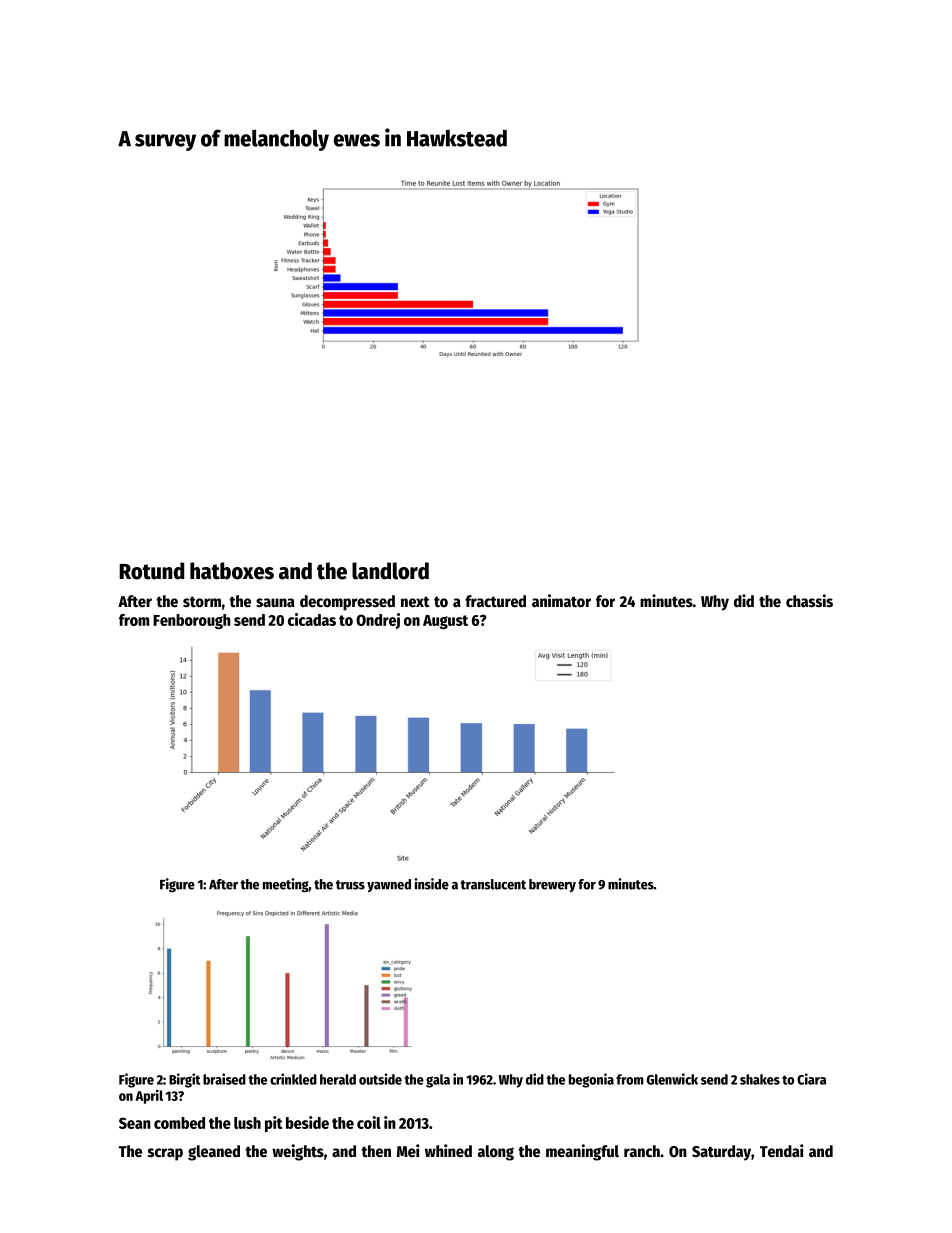  Describe the element at coordinates (552, 885) in the screenshot. I see `brewery` at that location.
